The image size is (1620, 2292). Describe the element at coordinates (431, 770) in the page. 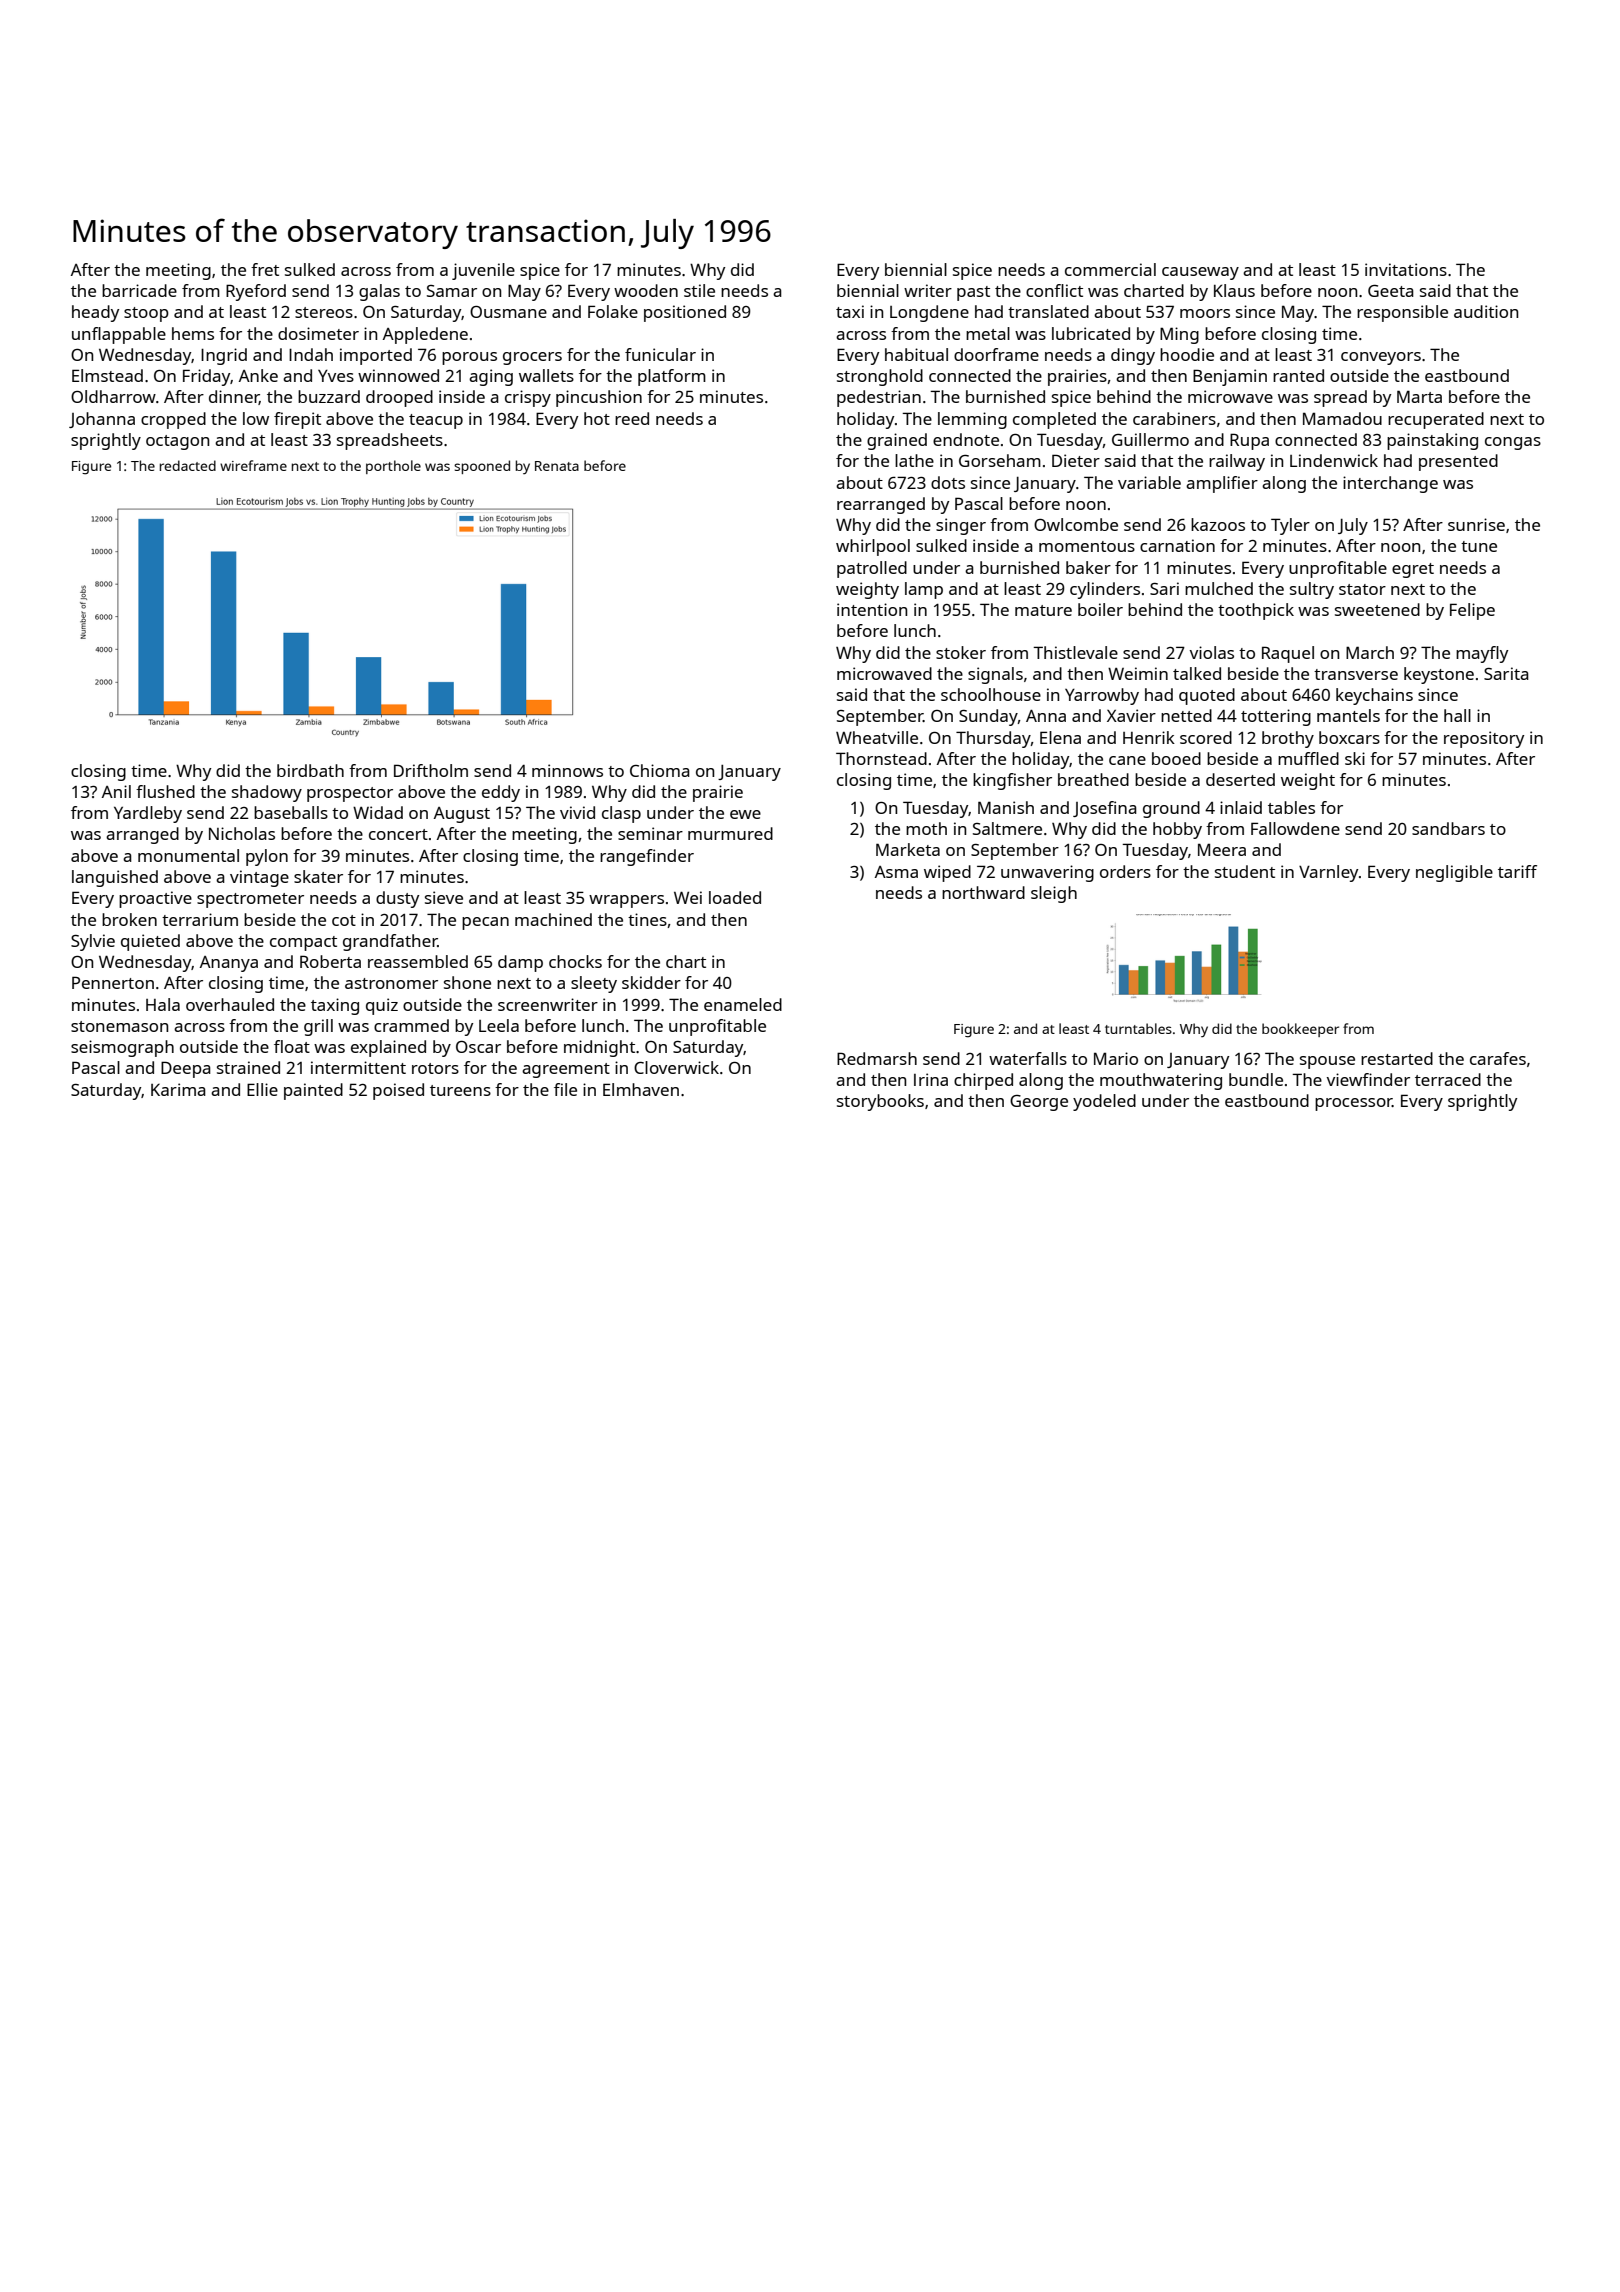

I see `Driftholm` at that location.
